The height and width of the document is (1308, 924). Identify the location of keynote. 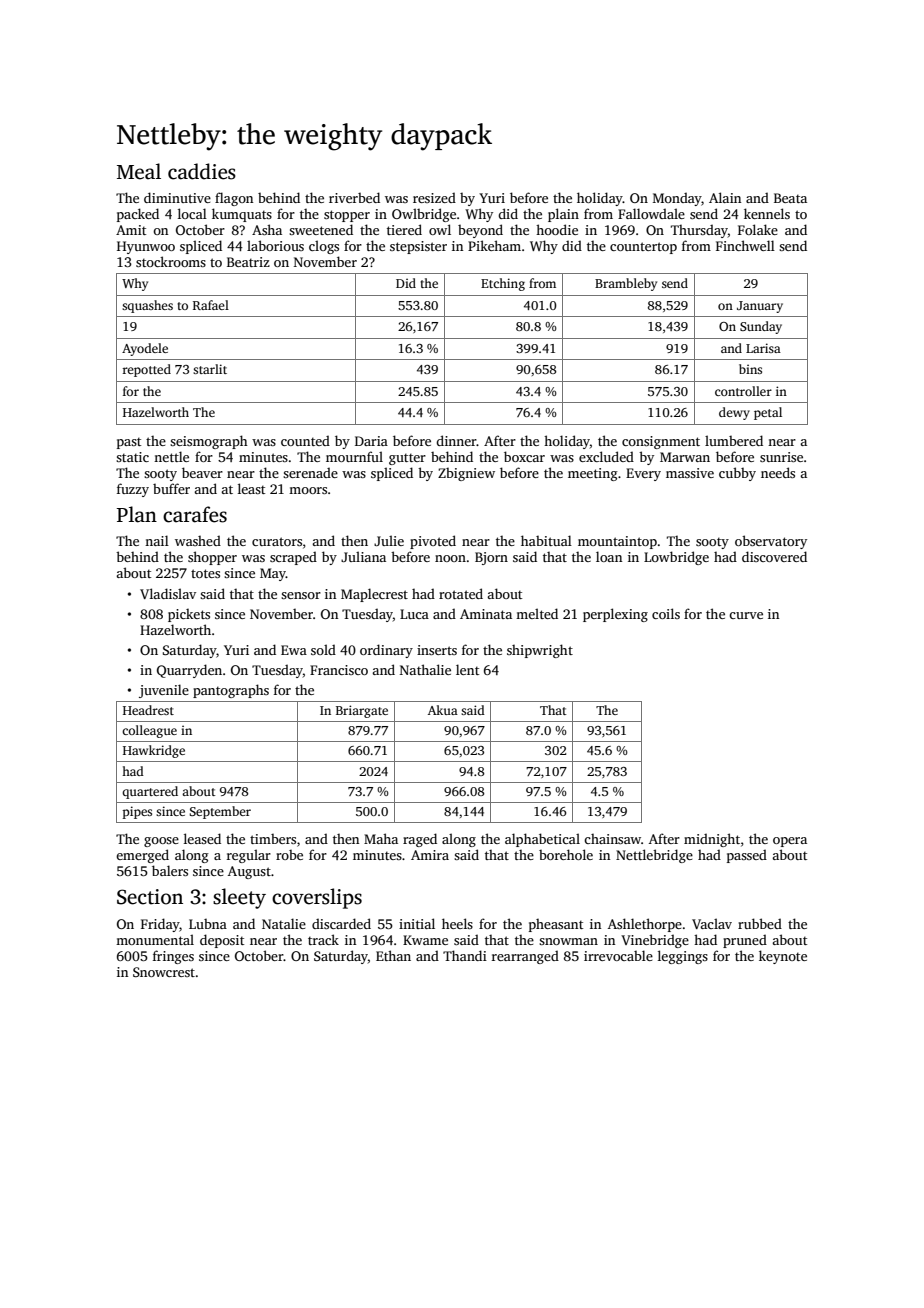
(783, 957).
